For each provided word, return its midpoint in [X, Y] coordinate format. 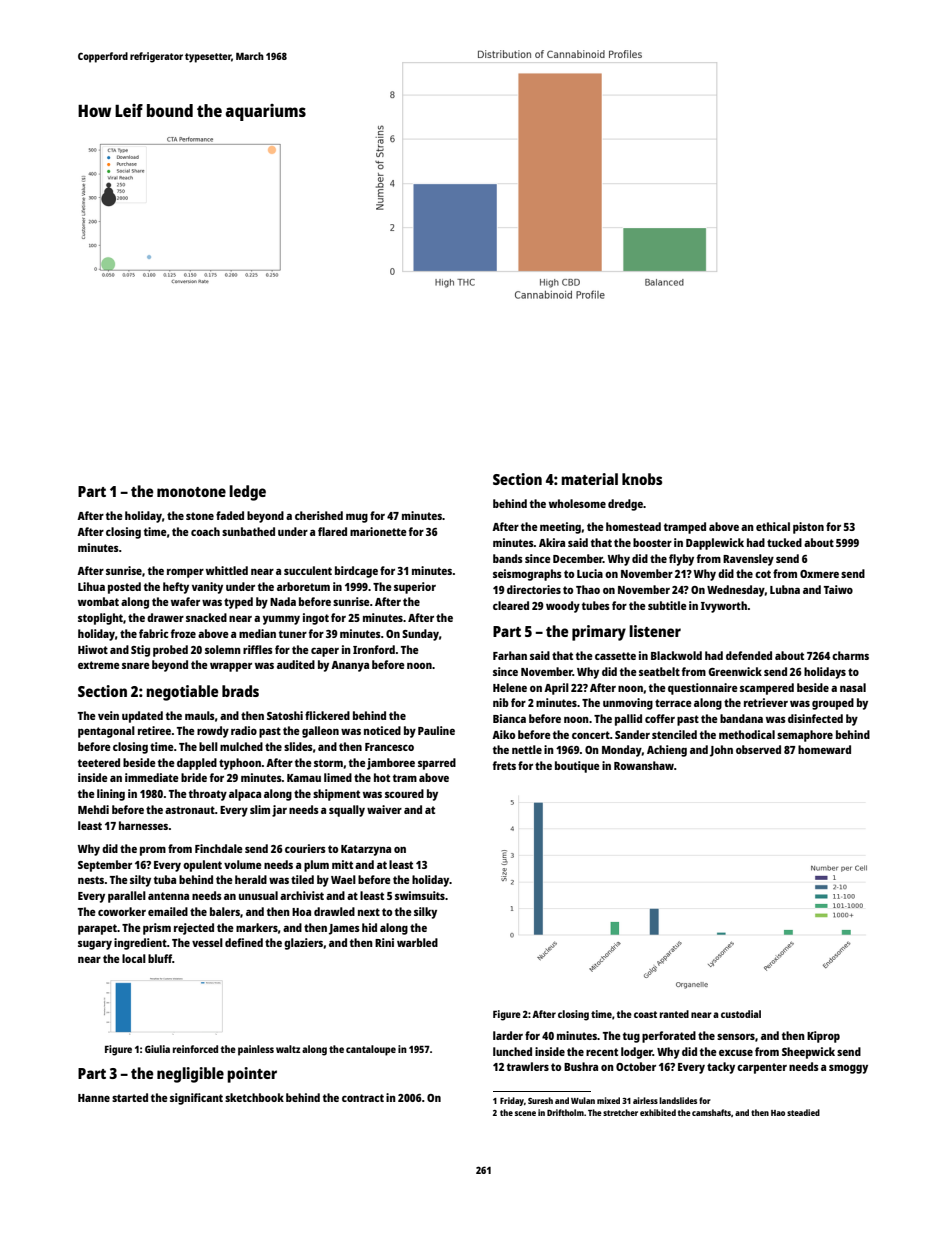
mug [357, 518]
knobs [642, 479]
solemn [223, 649]
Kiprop [823, 1037]
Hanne [94, 1098]
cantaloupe [371, 1050]
